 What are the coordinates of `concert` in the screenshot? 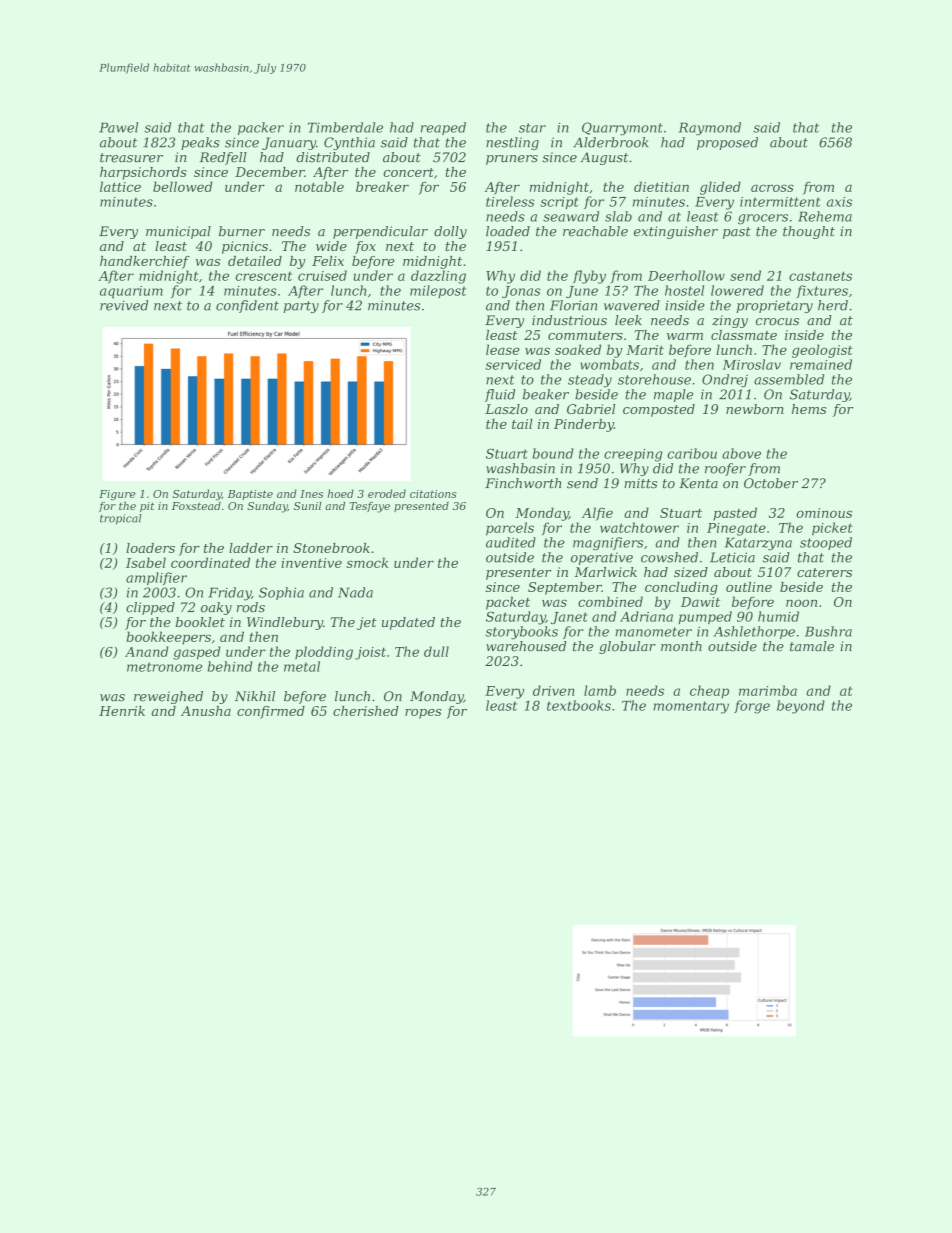 It's located at (408, 172).
